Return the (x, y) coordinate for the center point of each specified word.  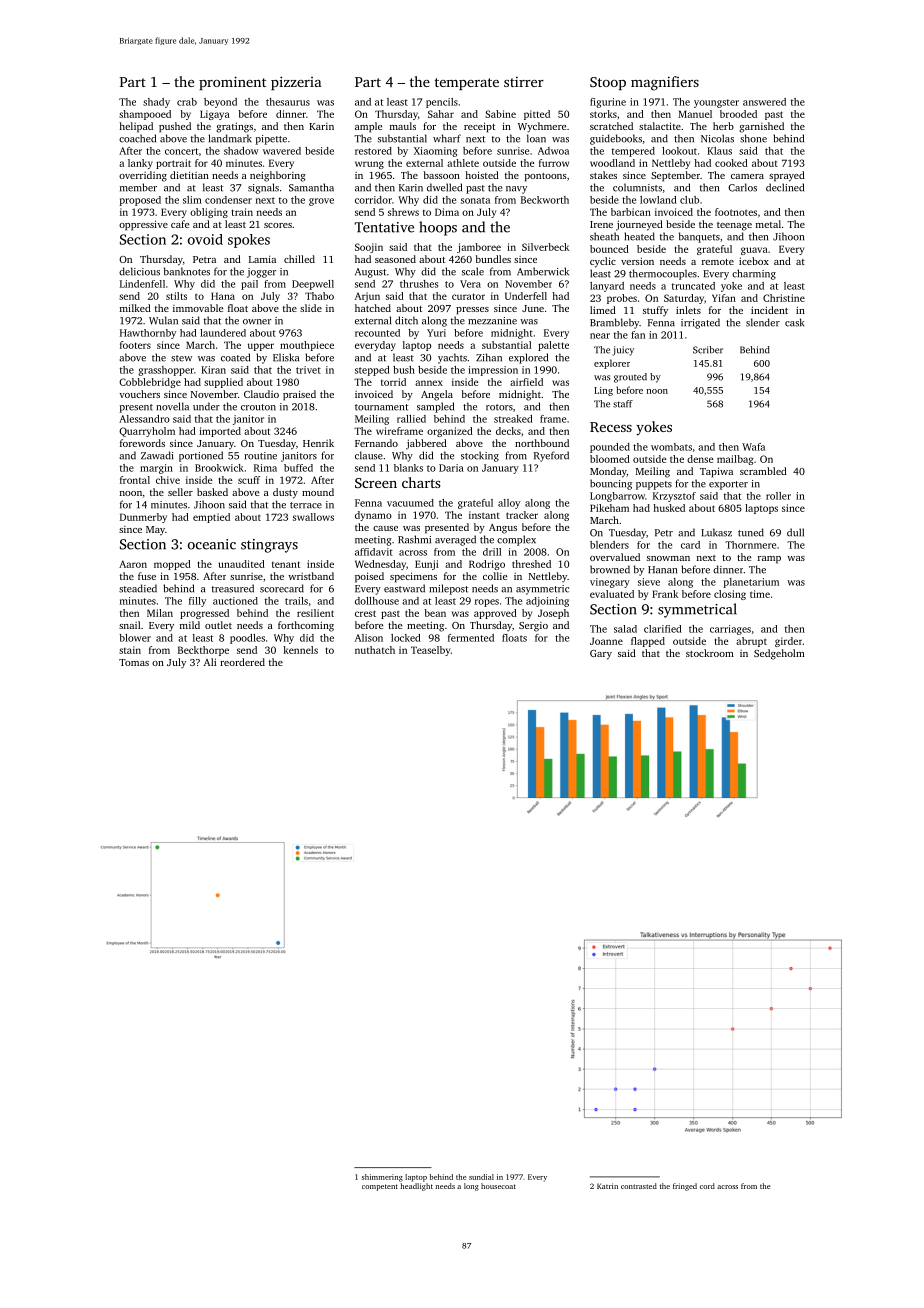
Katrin (607, 1186)
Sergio (533, 627)
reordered (242, 662)
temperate (467, 84)
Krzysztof (674, 497)
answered (764, 102)
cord (707, 1186)
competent (380, 1187)
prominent (232, 83)
